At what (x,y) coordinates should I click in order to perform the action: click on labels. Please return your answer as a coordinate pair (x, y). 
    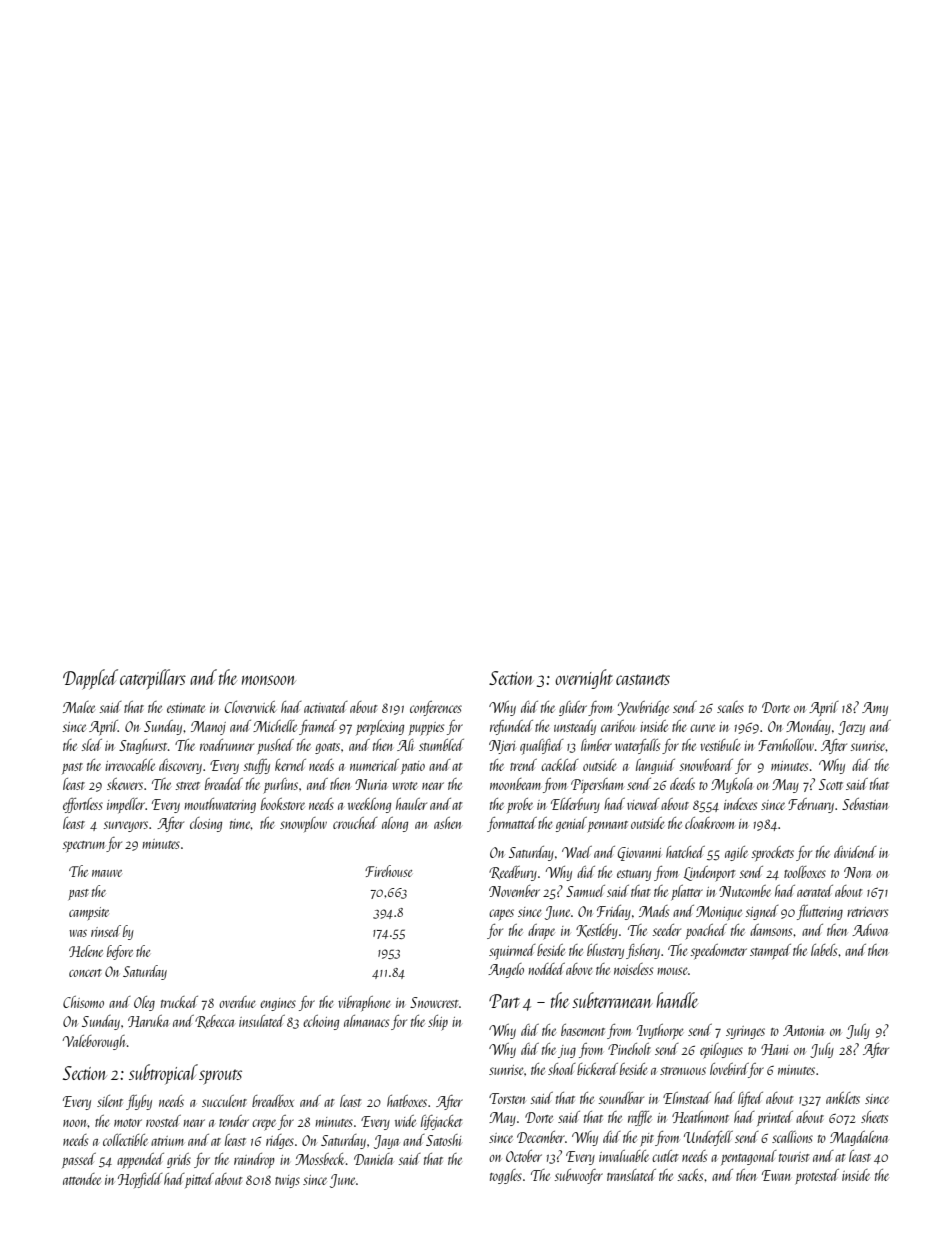
    Looking at the image, I should click on (824, 950).
